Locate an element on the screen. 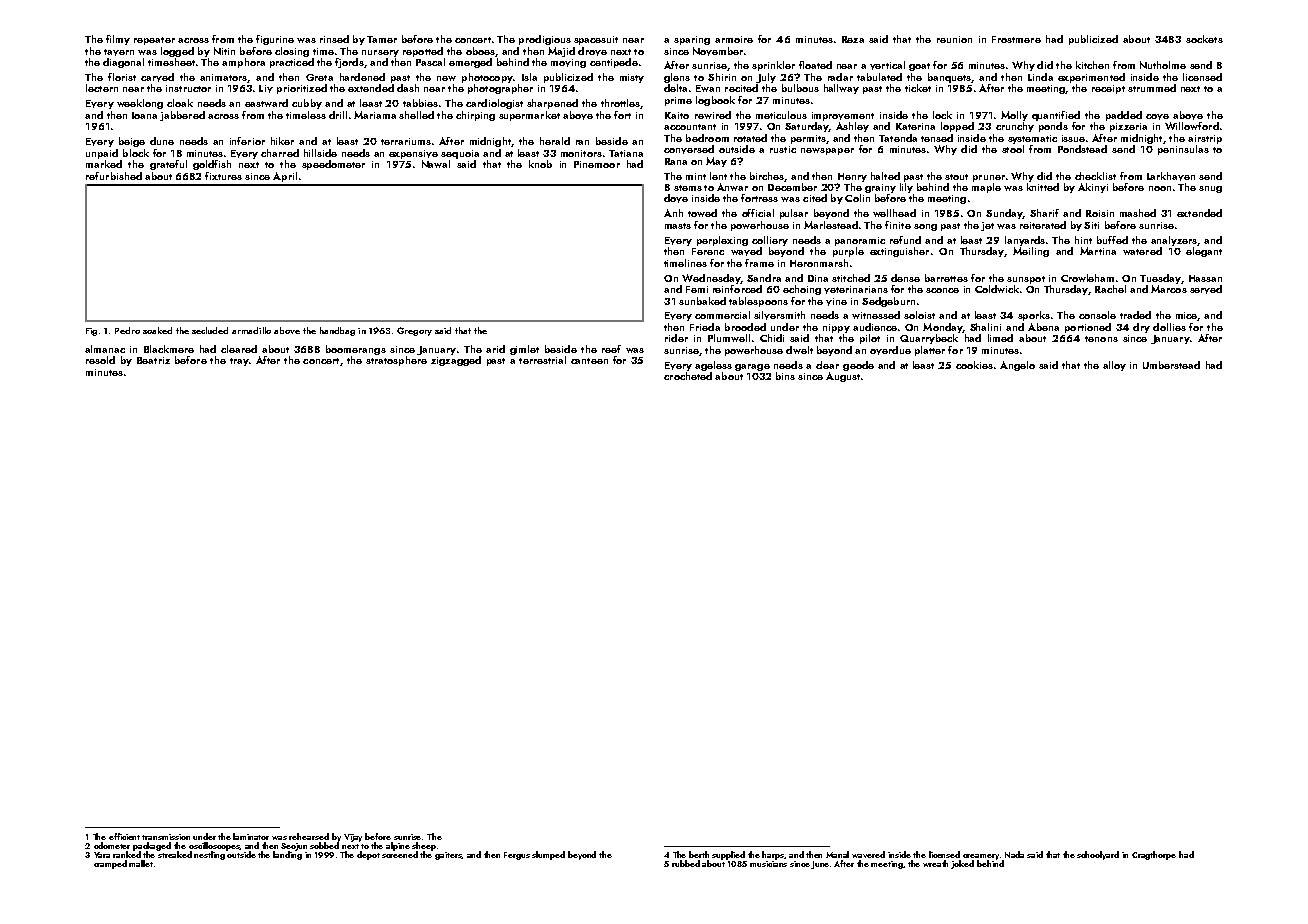 The image size is (1308, 924). resold is located at coordinates (100, 360).
